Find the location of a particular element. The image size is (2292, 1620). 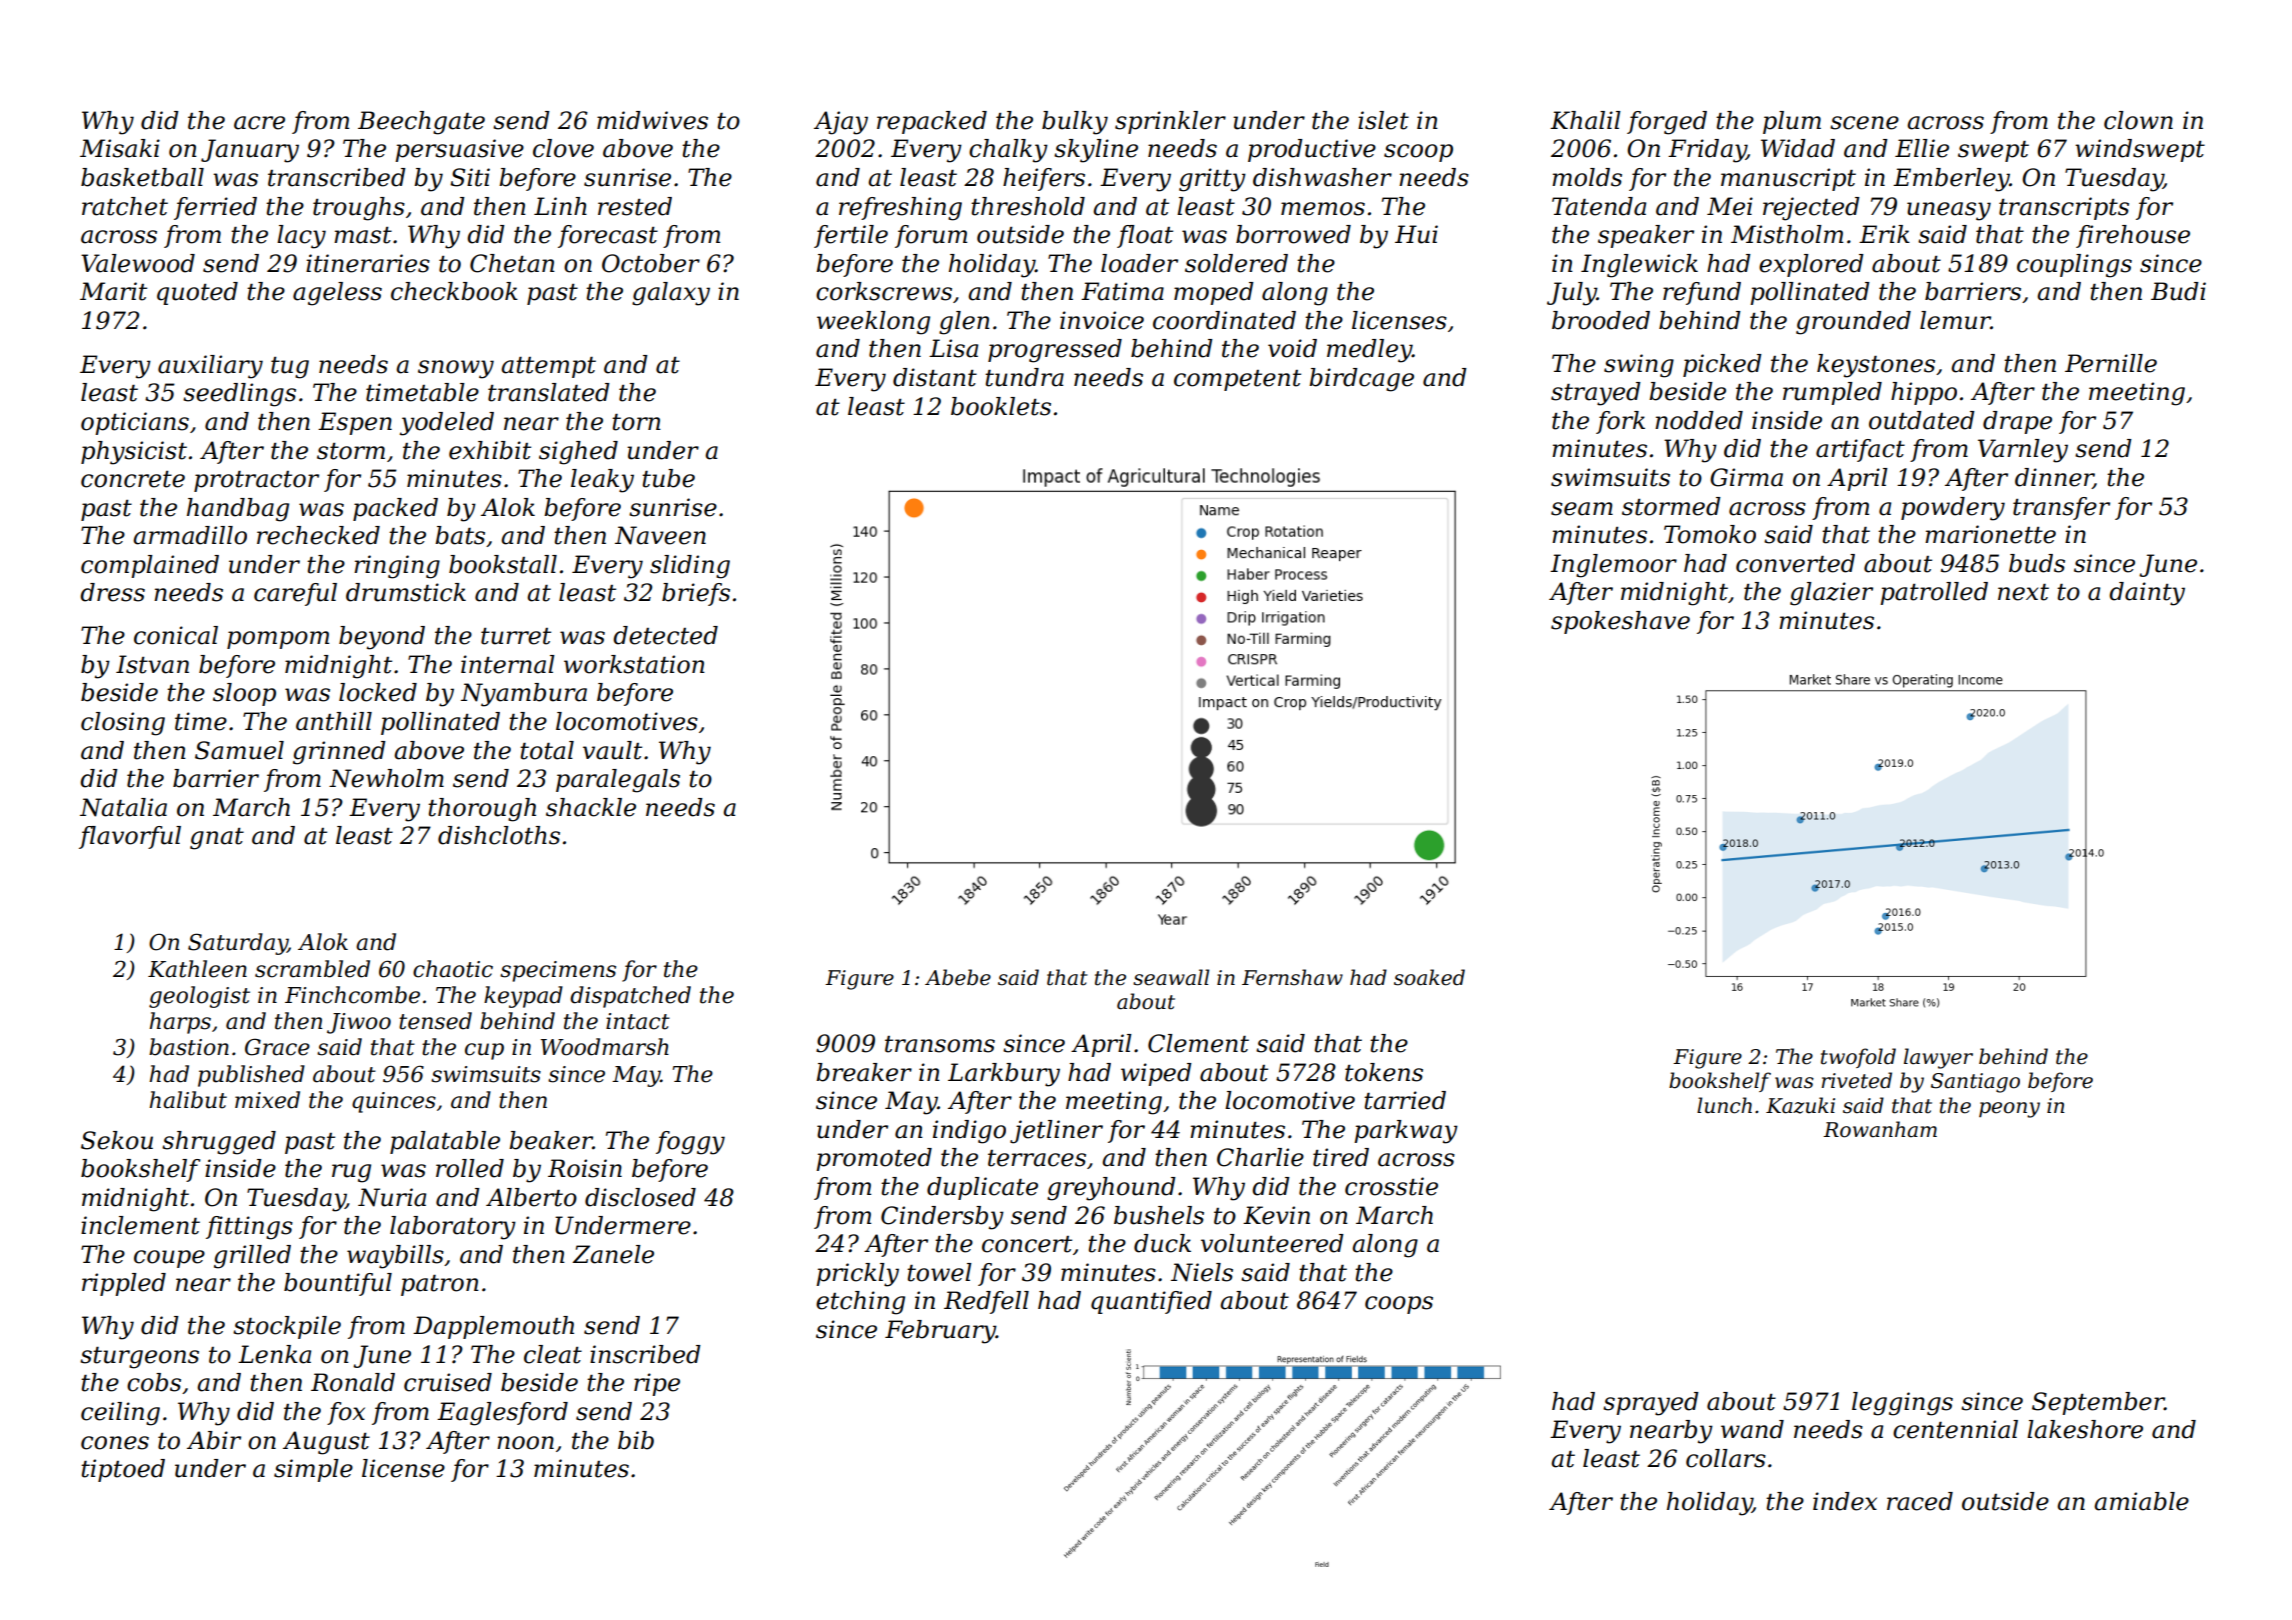

basketball is located at coordinates (142, 177).
